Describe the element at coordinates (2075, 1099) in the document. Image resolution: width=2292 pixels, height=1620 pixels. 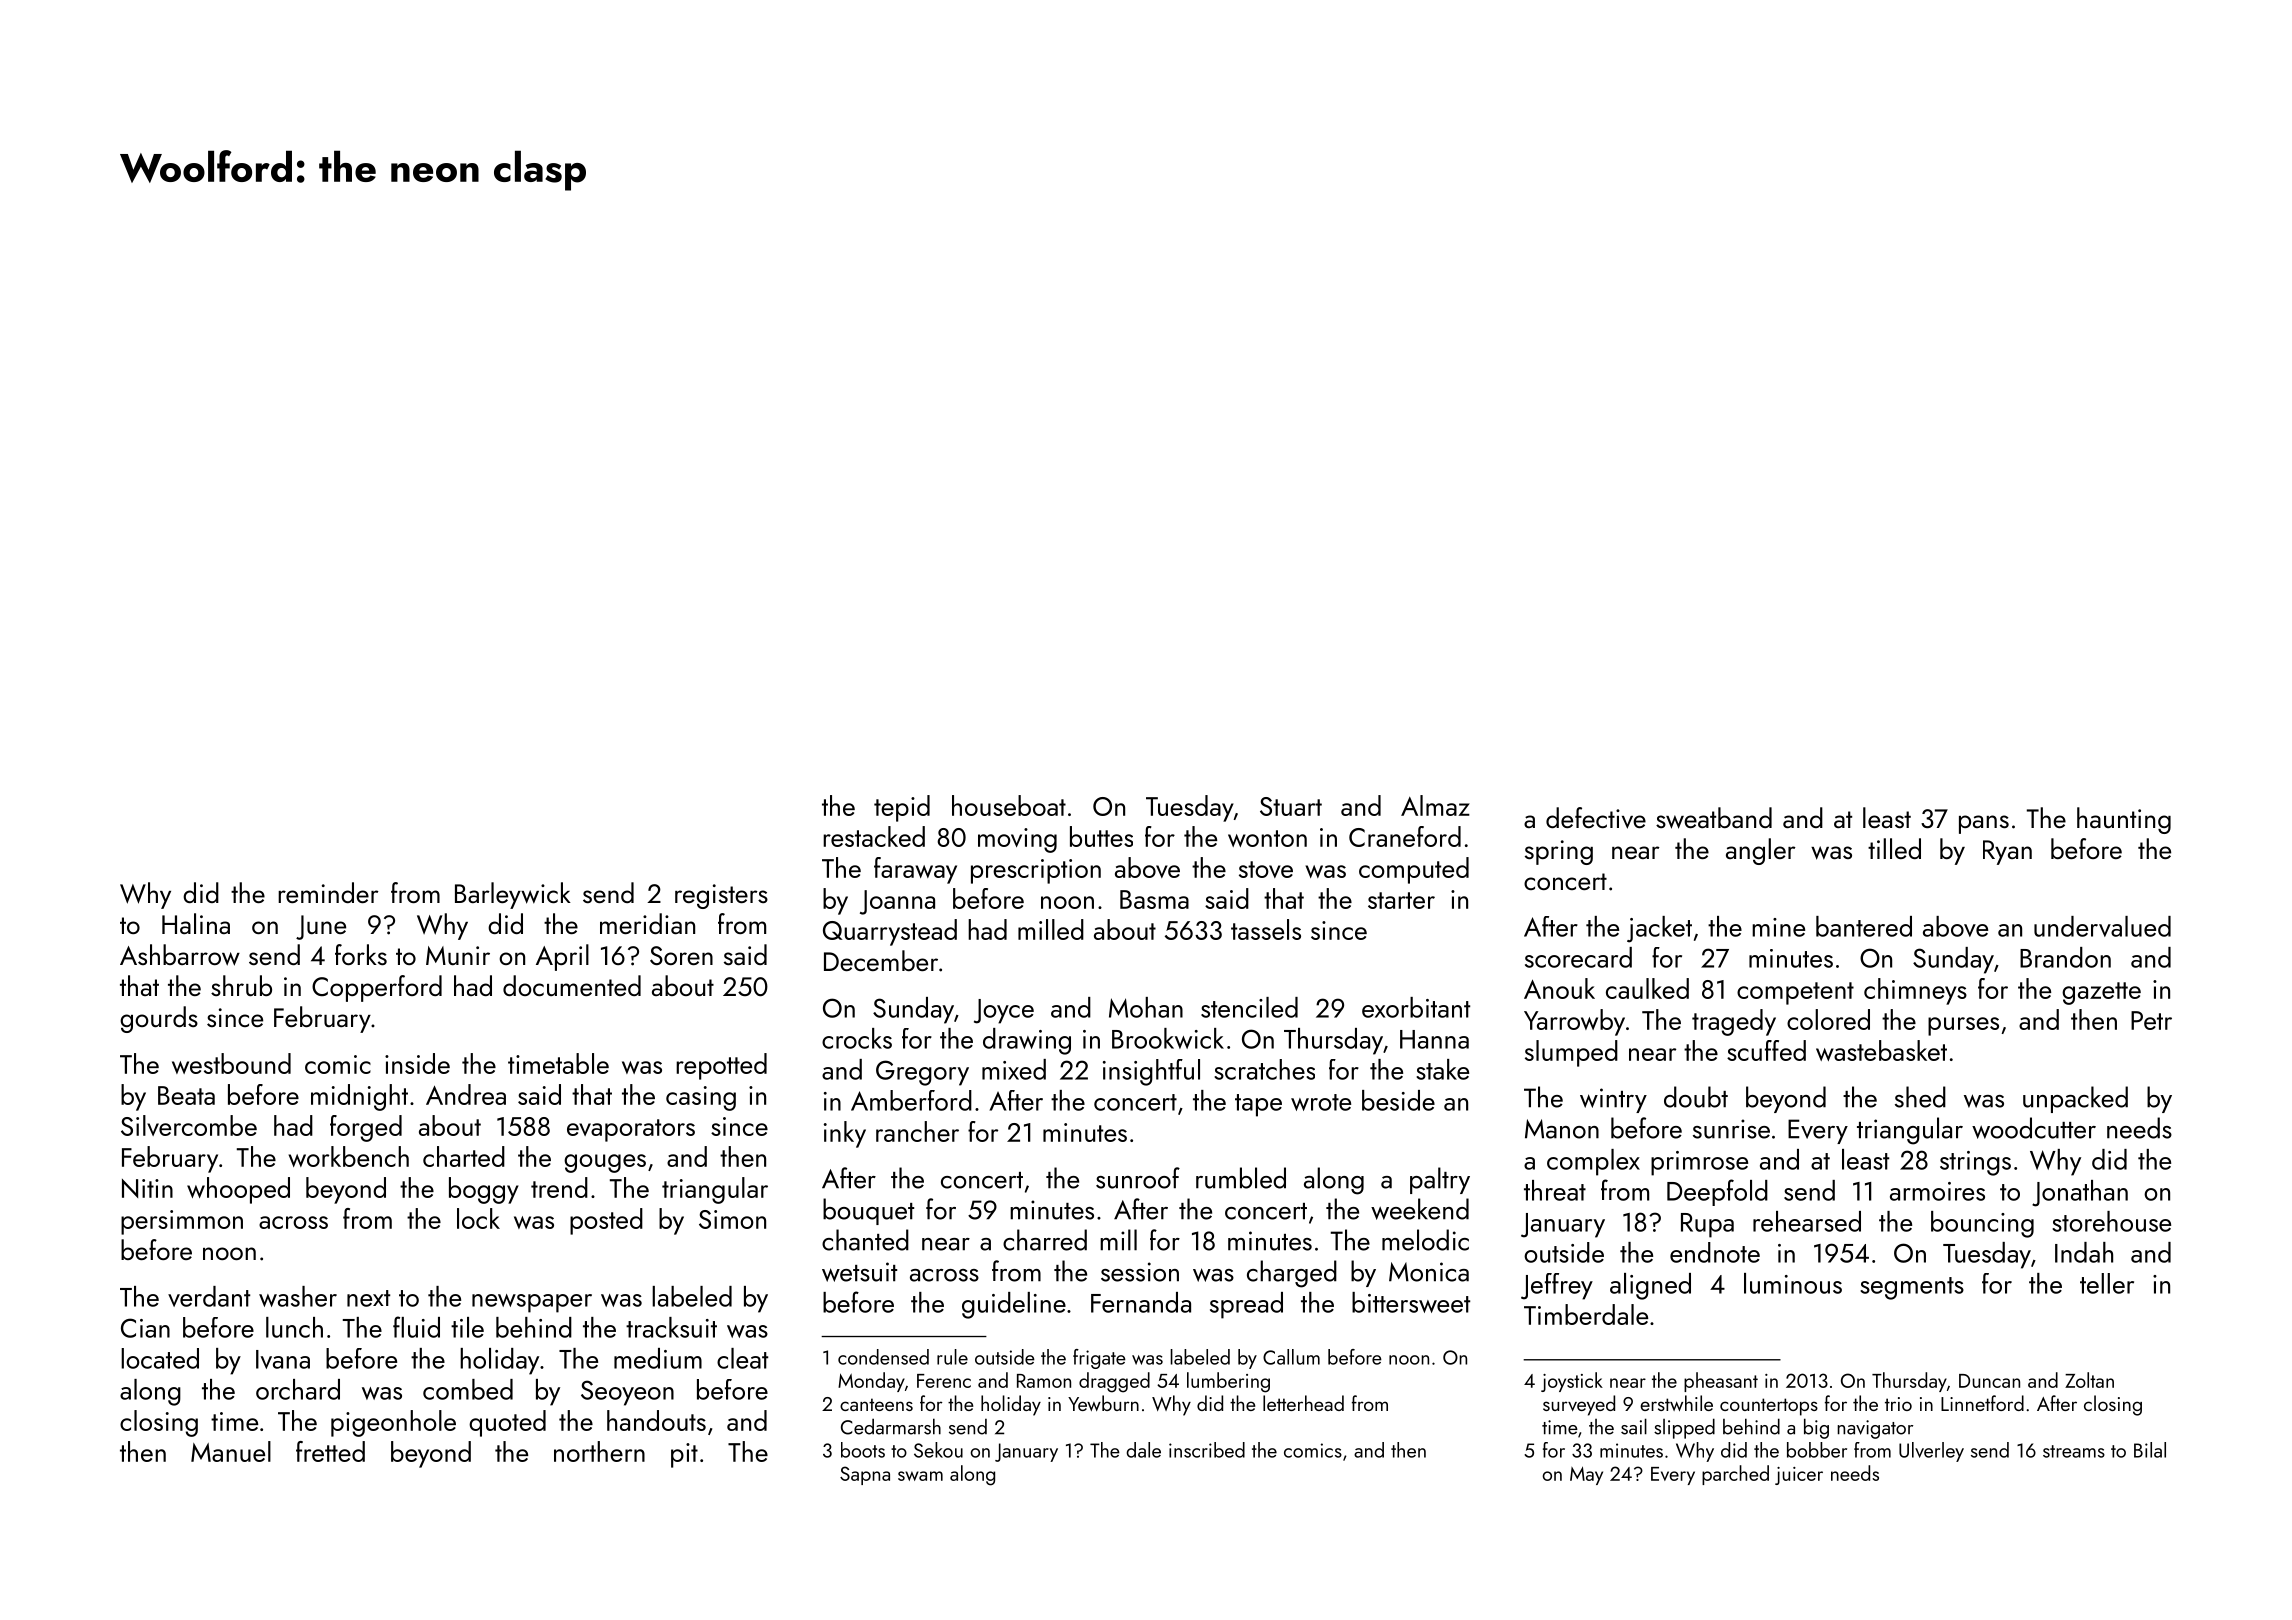
I see `unpacked` at that location.
